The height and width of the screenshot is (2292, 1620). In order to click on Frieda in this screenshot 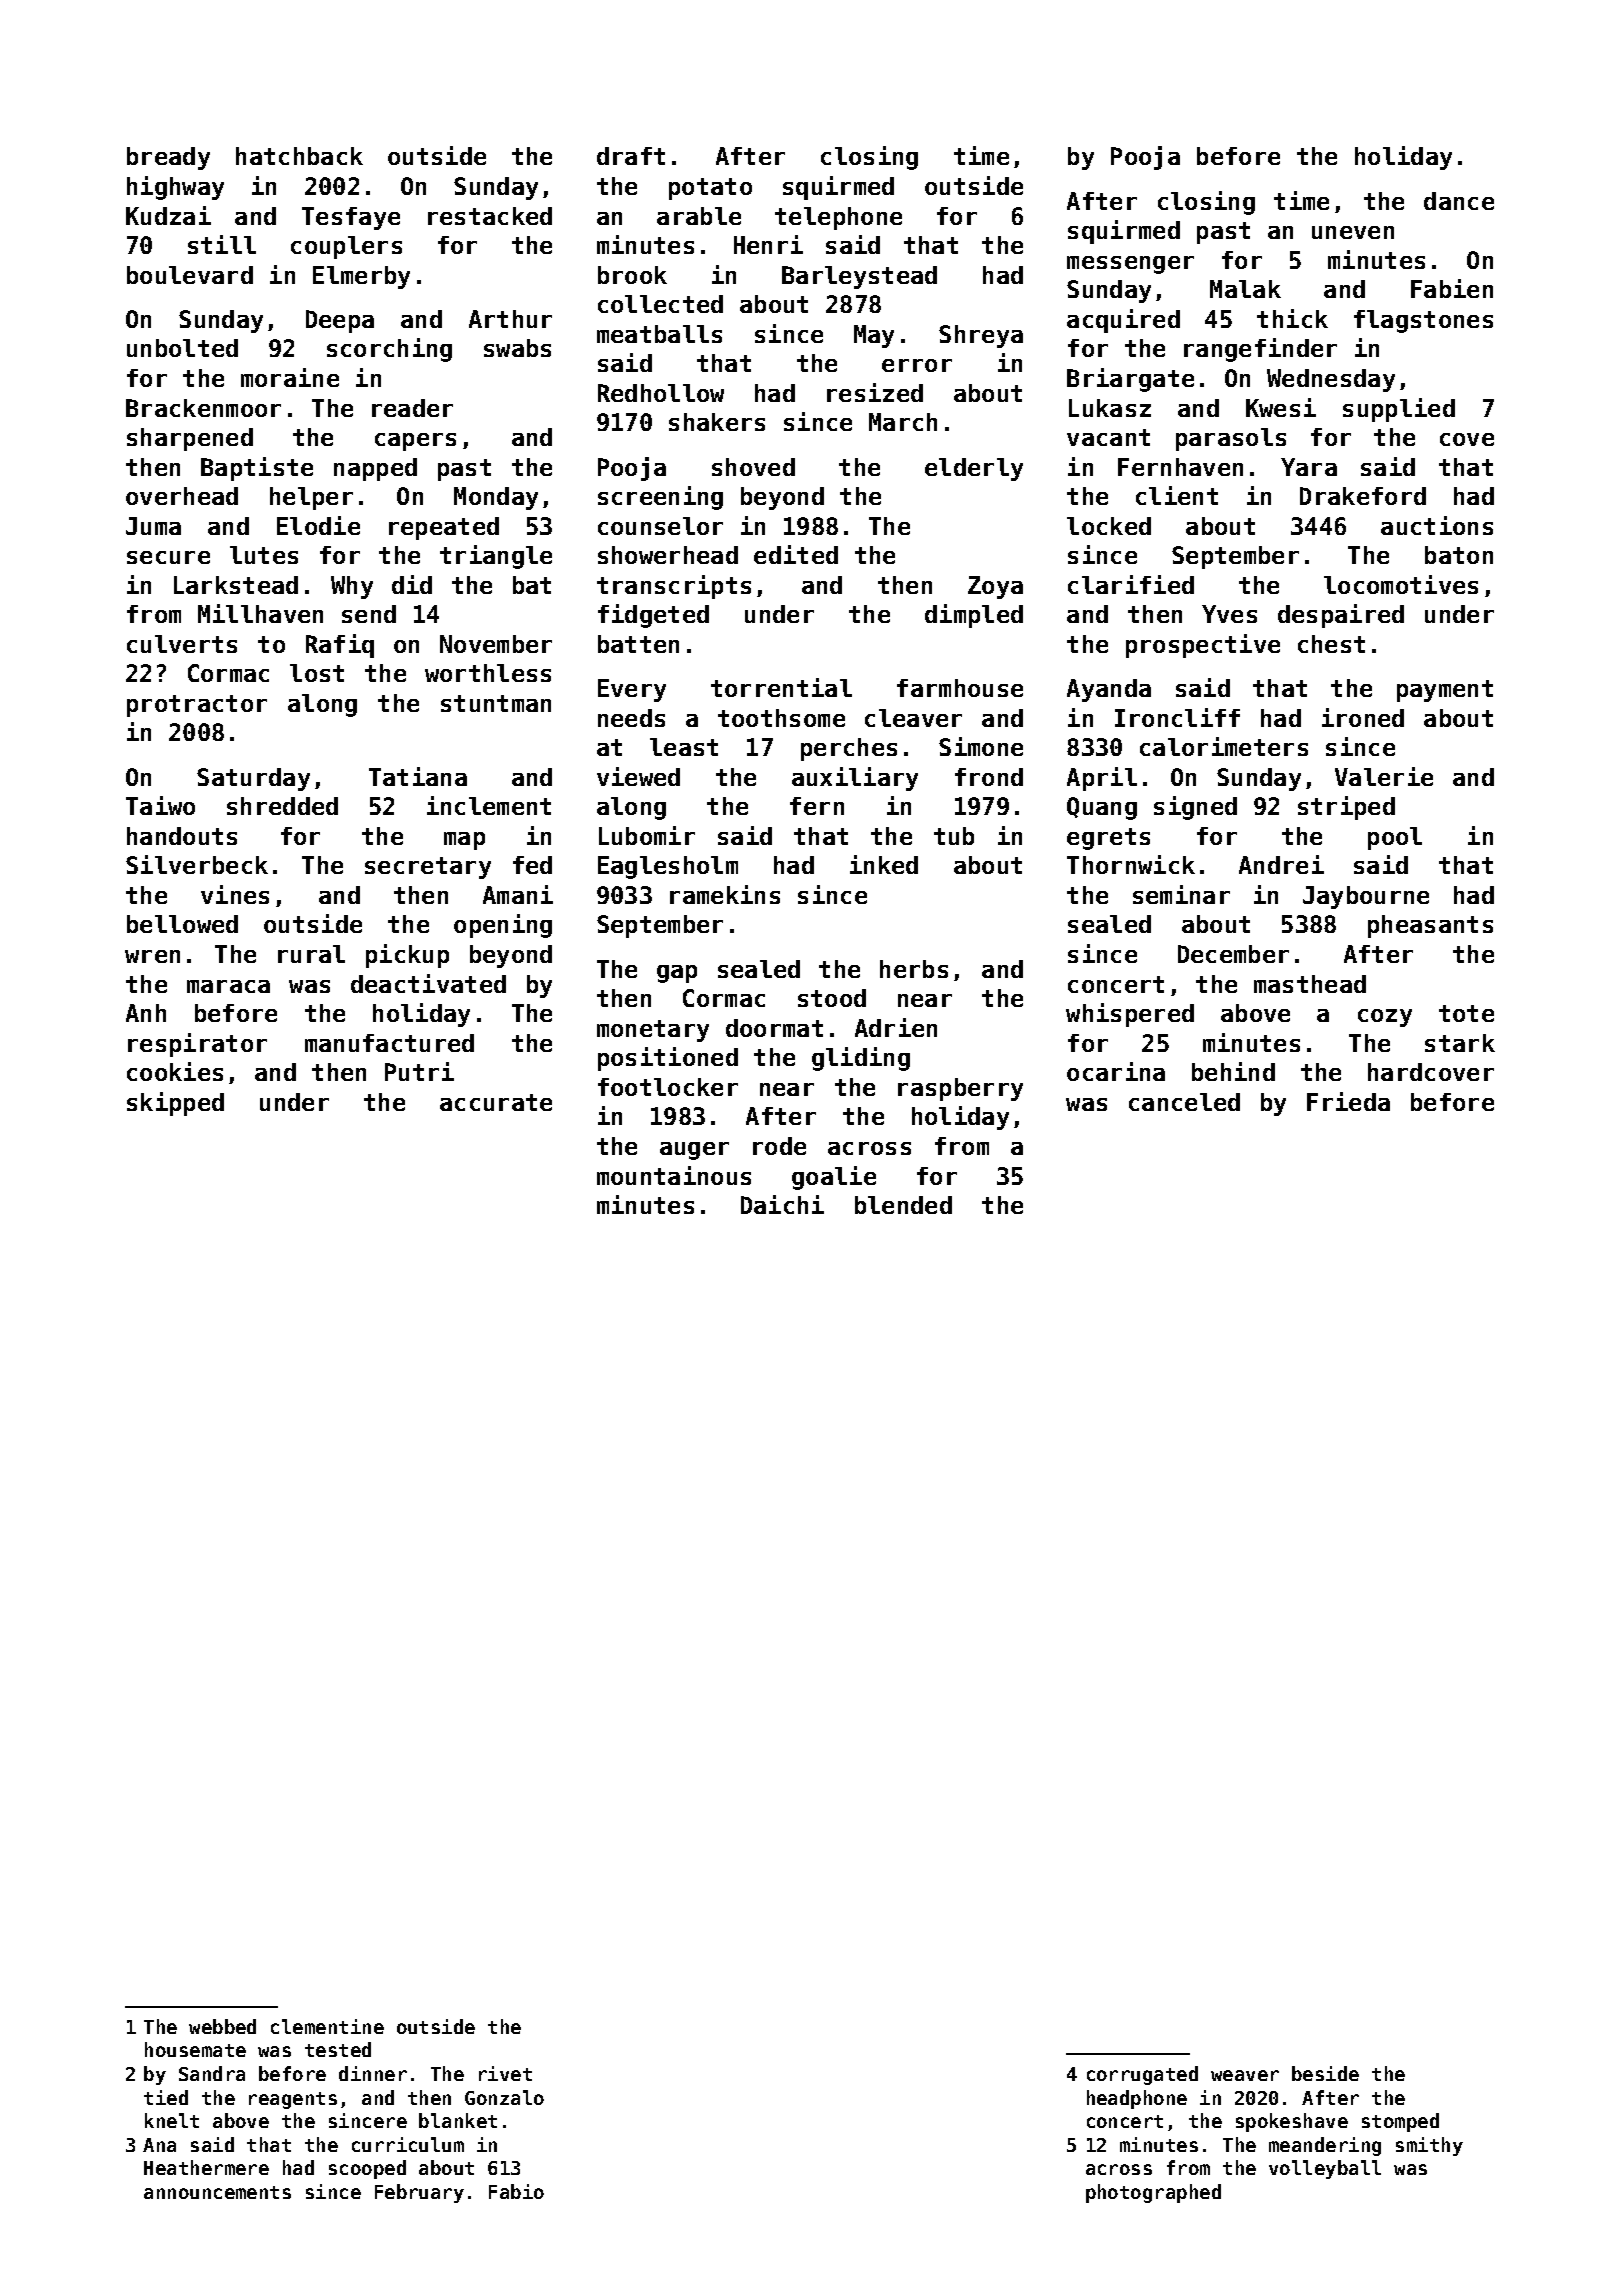, I will do `click(1348, 1101)`.
